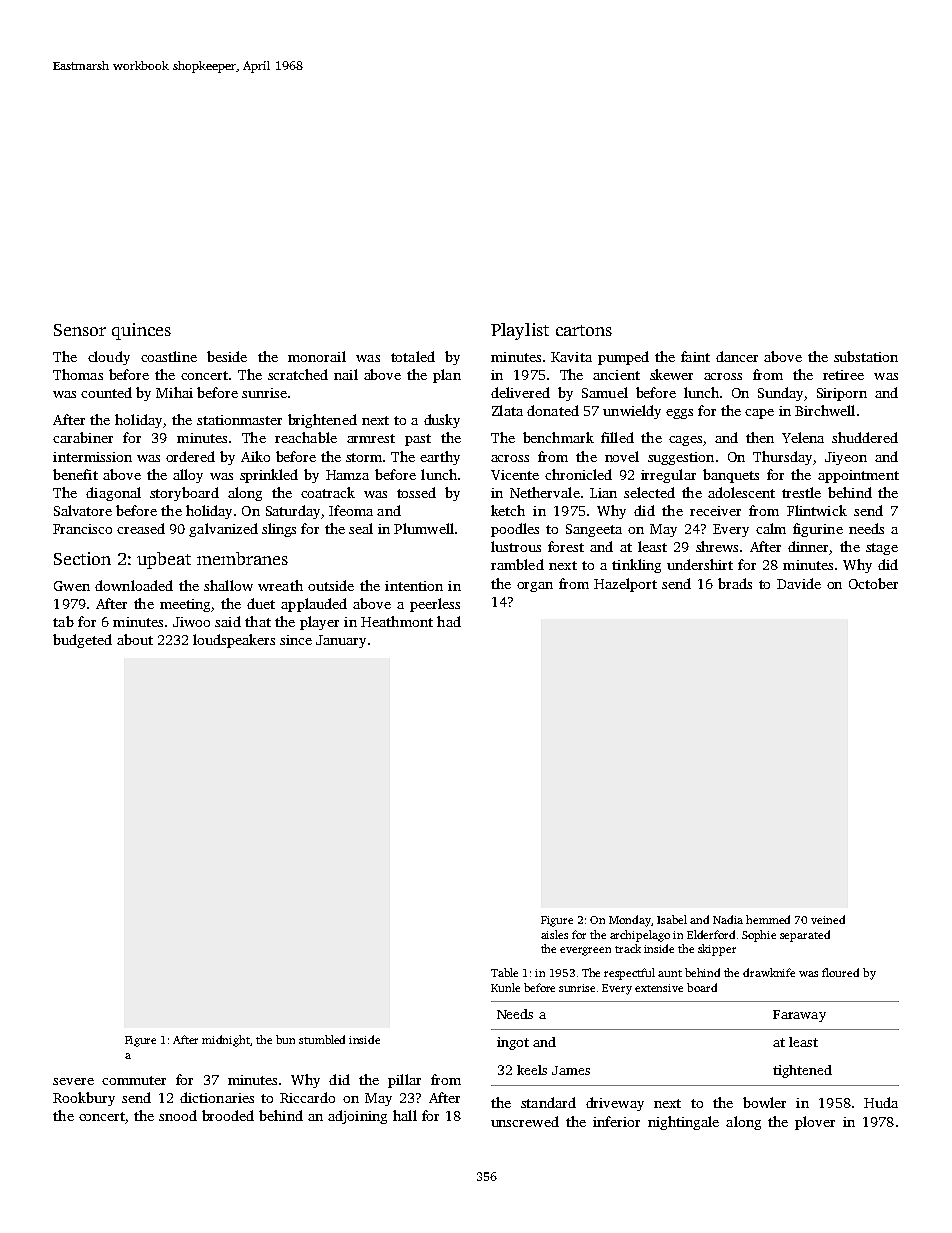  I want to click on Playlist, so click(520, 331).
